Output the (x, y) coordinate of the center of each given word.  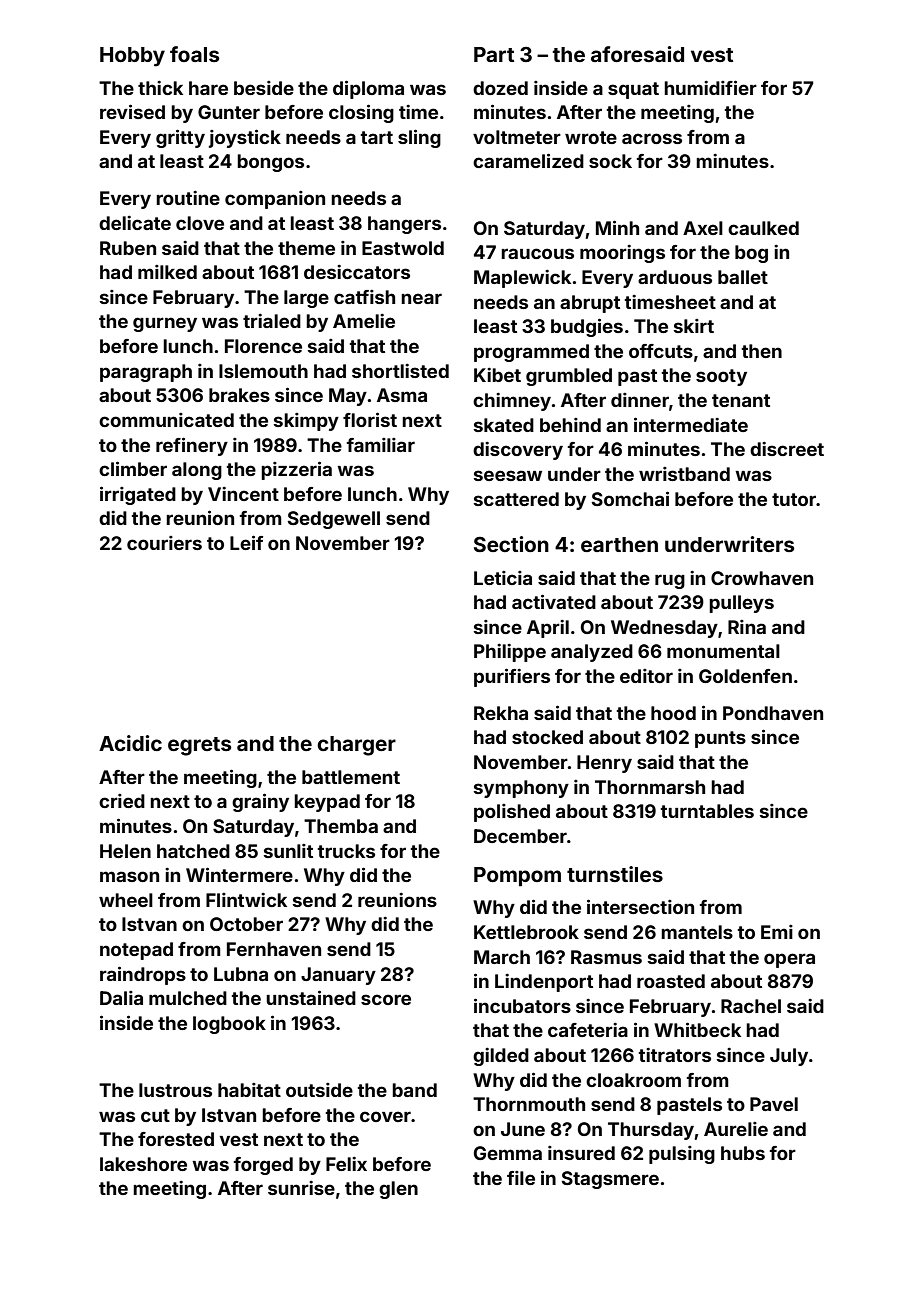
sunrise (301, 1188)
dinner (640, 400)
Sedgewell (333, 520)
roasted (671, 981)
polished (512, 813)
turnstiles (615, 874)
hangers (404, 225)
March (502, 957)
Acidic (130, 743)
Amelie (364, 321)
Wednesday (664, 629)
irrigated (138, 495)
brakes (239, 395)
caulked (763, 228)
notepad (136, 951)
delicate (135, 223)
